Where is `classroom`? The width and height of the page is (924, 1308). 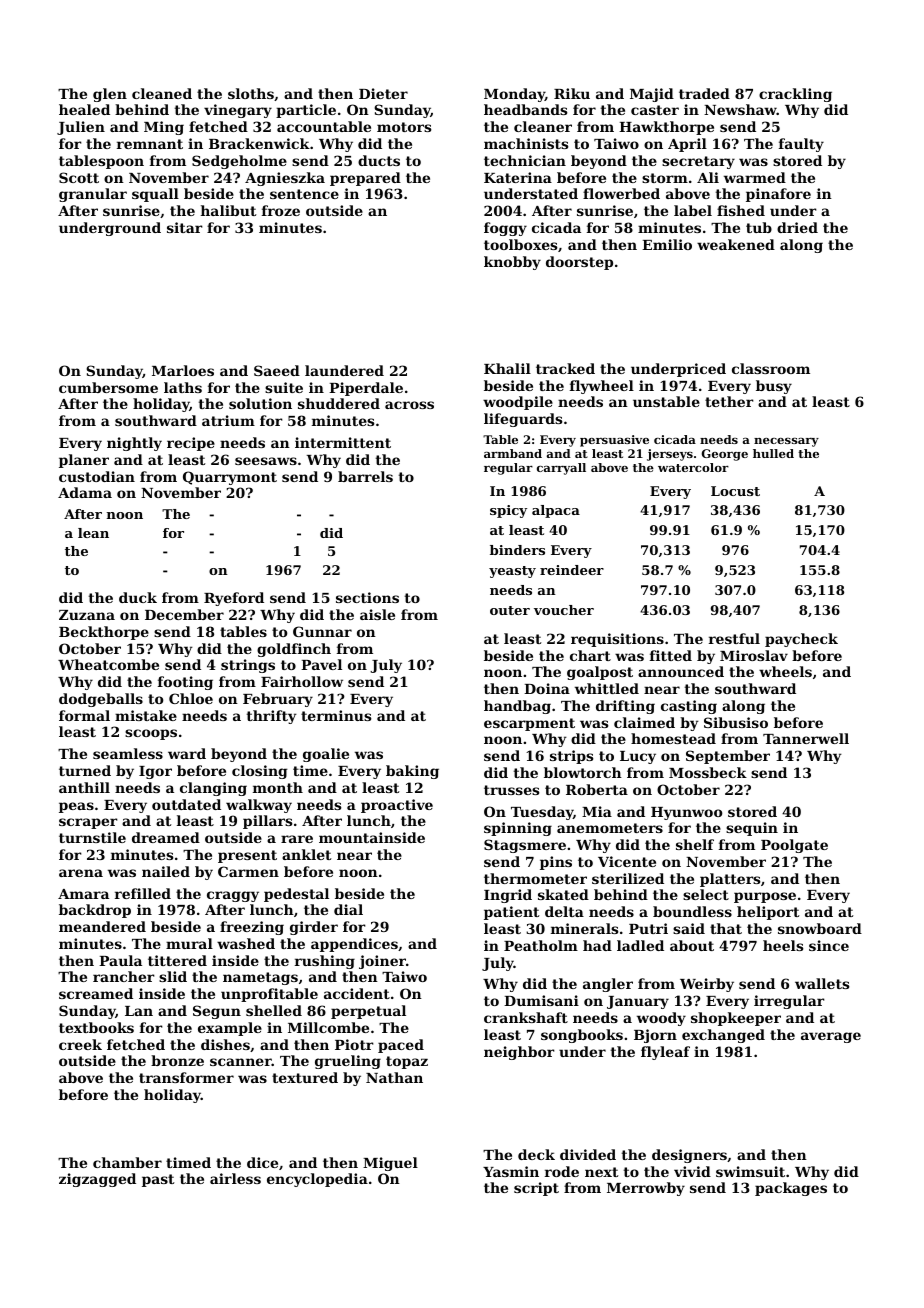
classroom is located at coordinates (771, 368).
